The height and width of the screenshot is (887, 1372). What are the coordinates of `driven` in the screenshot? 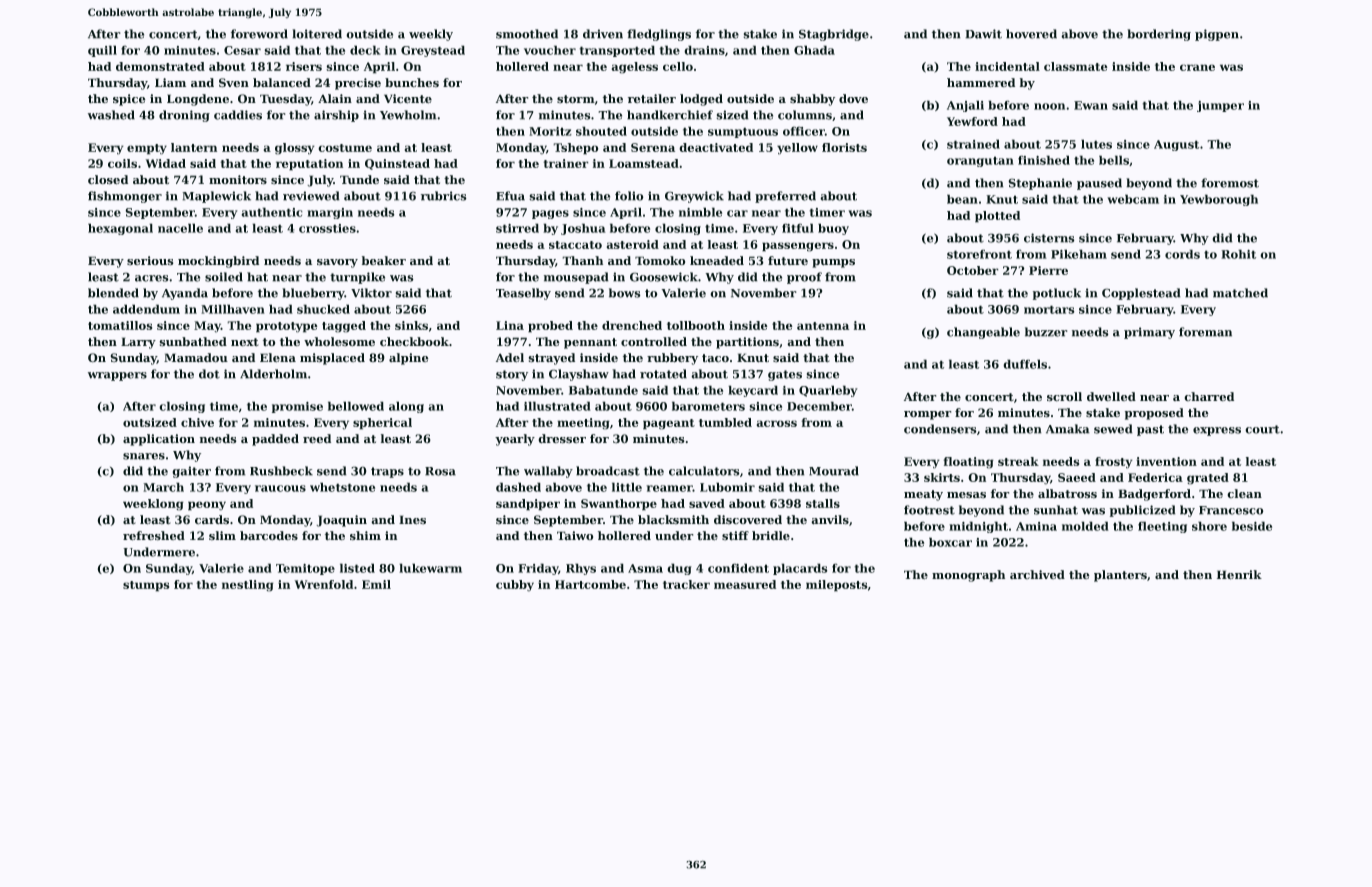 It's located at (603, 34).
